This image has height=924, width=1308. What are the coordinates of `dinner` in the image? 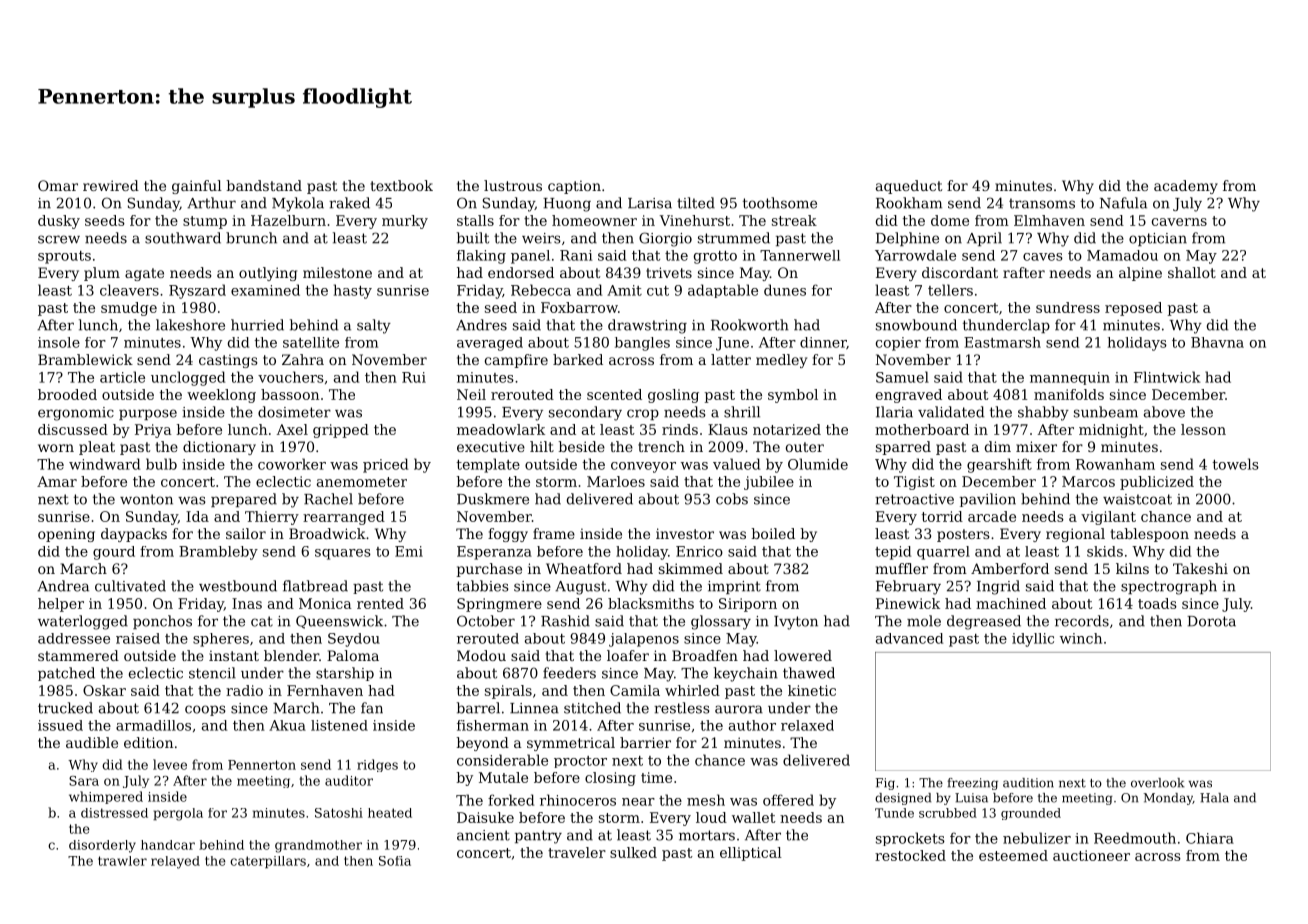 It's located at (823, 343).
